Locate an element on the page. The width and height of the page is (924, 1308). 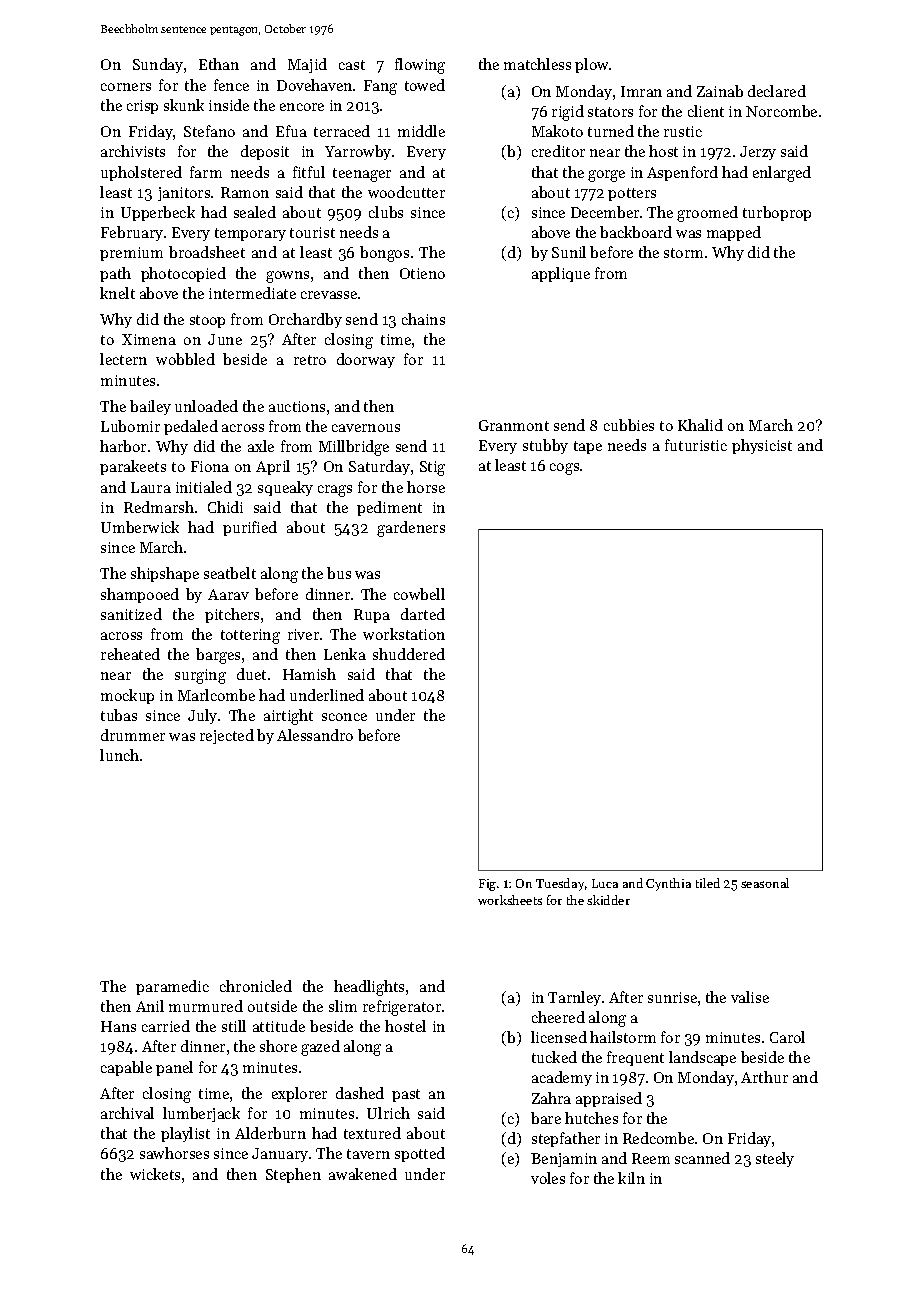
stubby is located at coordinates (545, 446).
